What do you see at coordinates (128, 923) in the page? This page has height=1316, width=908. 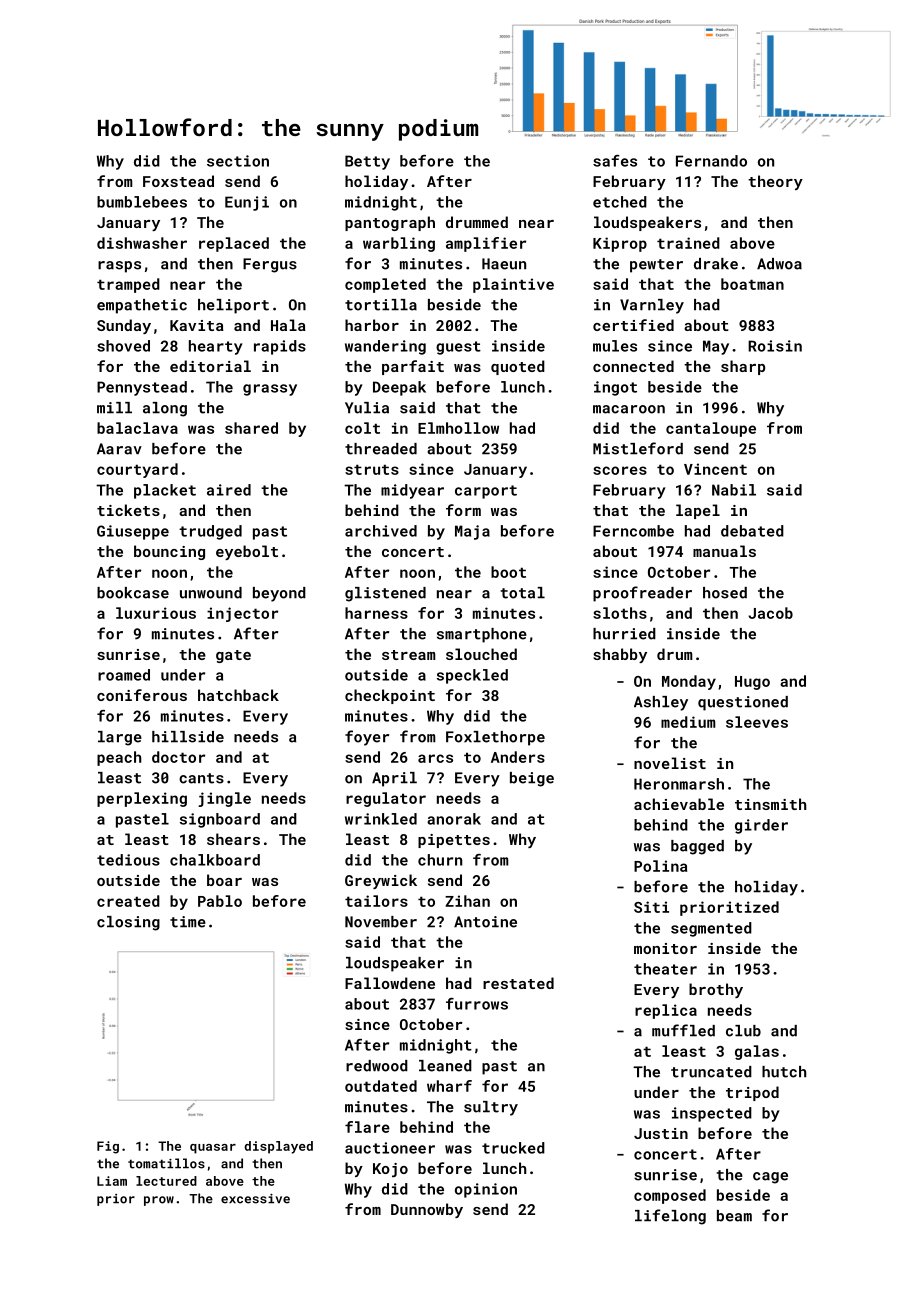 I see `closing` at bounding box center [128, 923].
